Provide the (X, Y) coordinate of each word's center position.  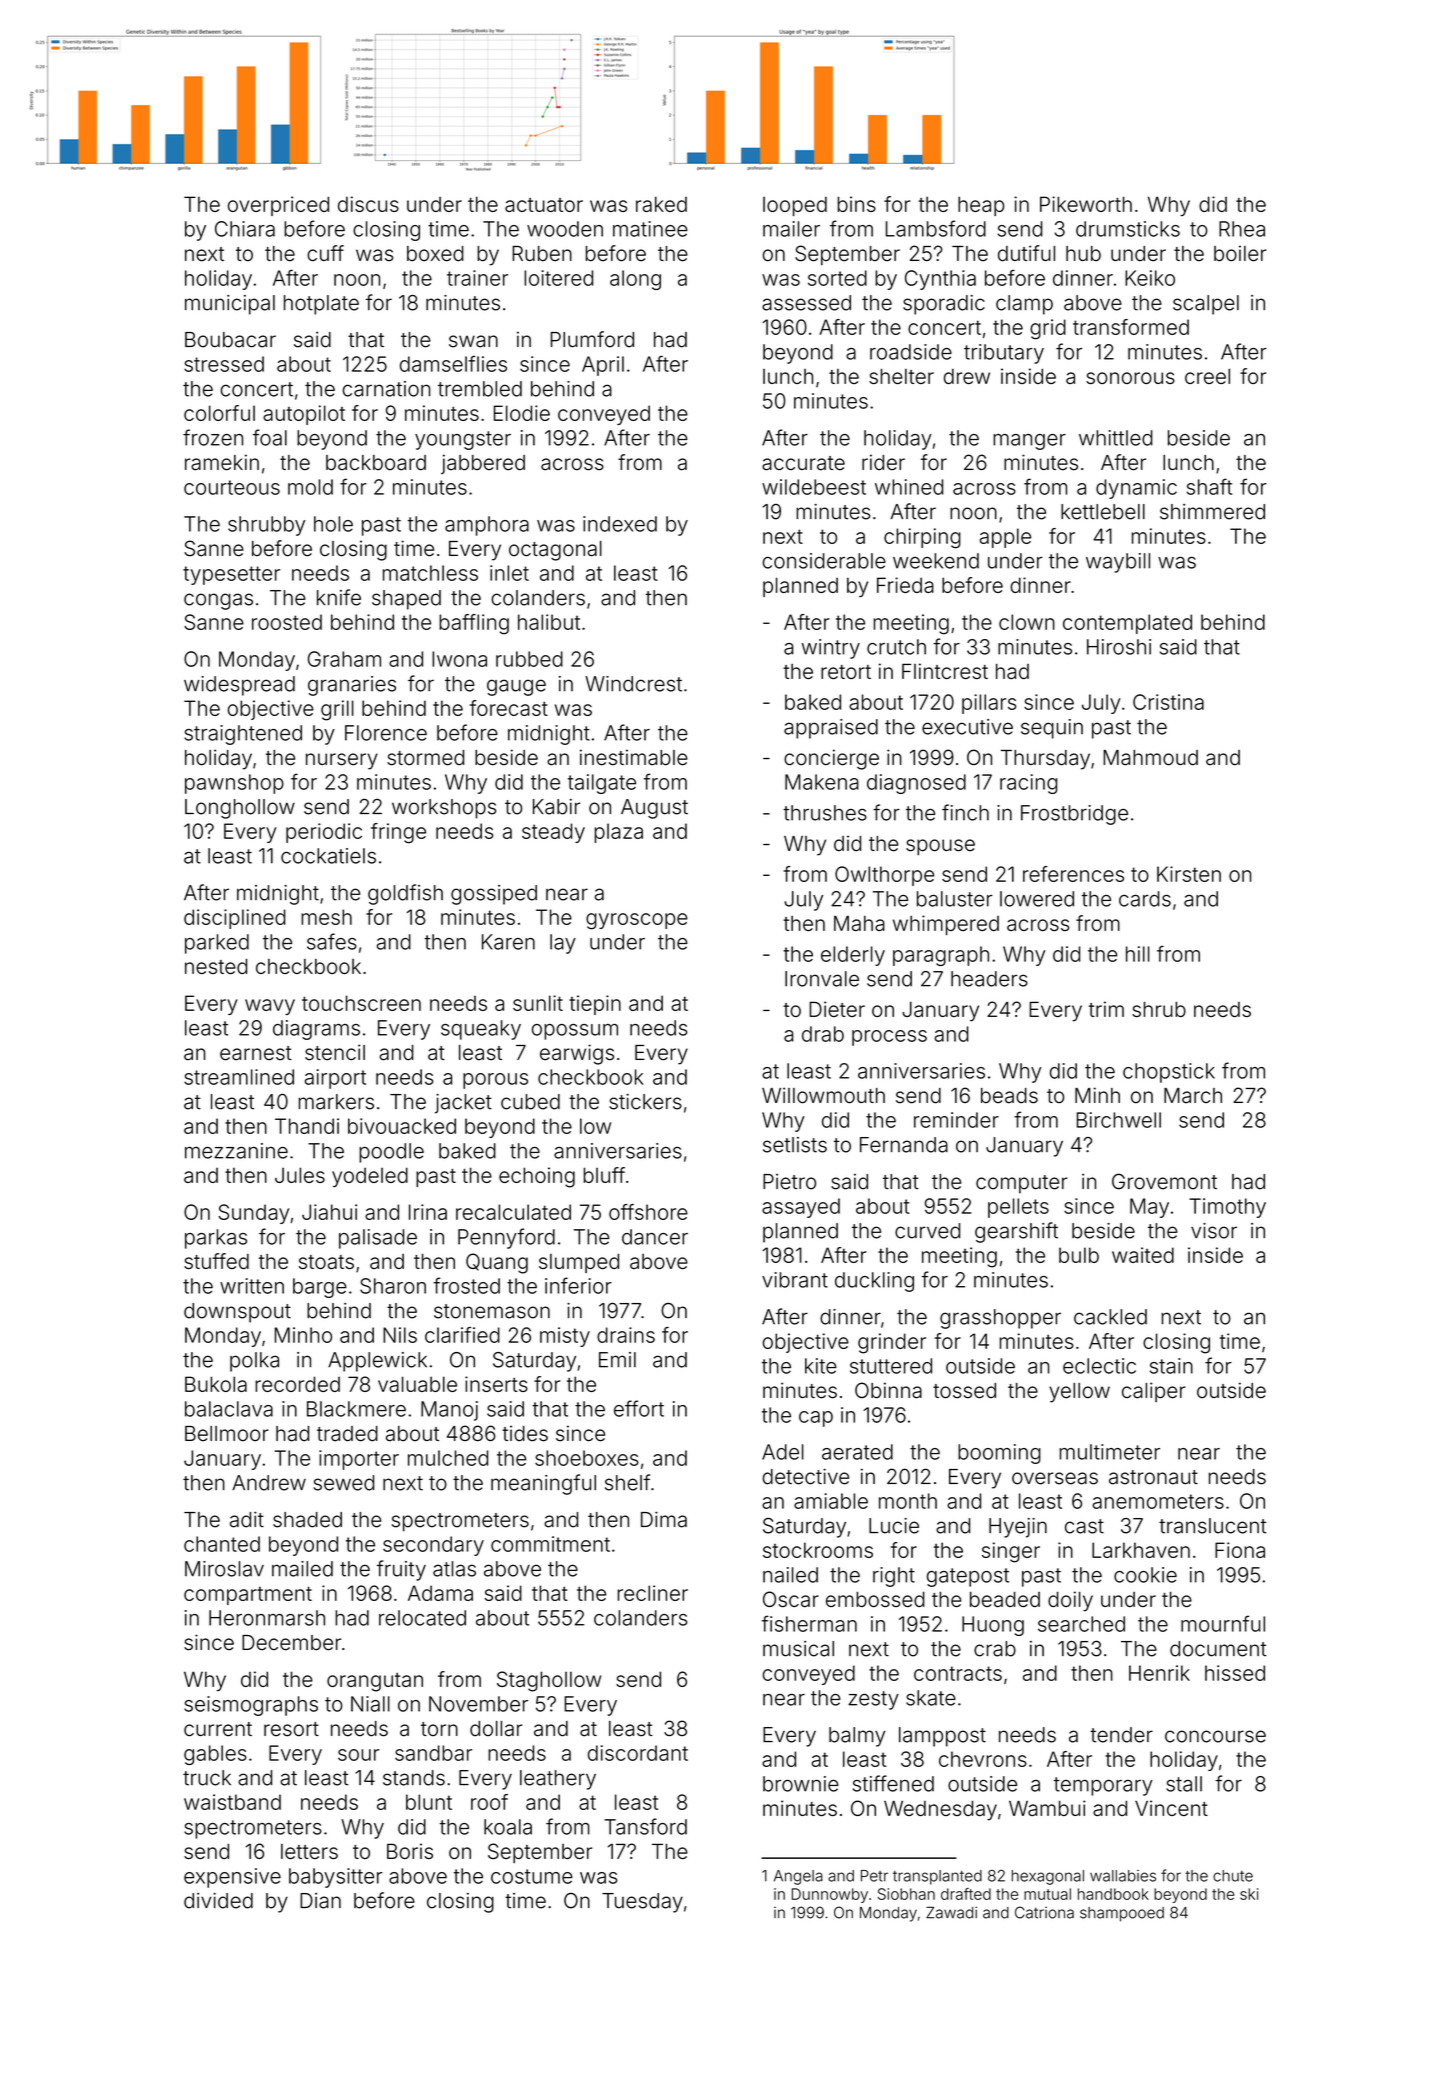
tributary (1004, 354)
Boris (410, 1851)
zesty (873, 1700)
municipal (230, 305)
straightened (243, 735)
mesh (326, 917)
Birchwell (1119, 1120)
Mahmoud (1150, 758)
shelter (901, 376)
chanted (222, 1544)
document (1218, 1649)
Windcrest (633, 684)
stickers (645, 1102)
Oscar (791, 1599)
